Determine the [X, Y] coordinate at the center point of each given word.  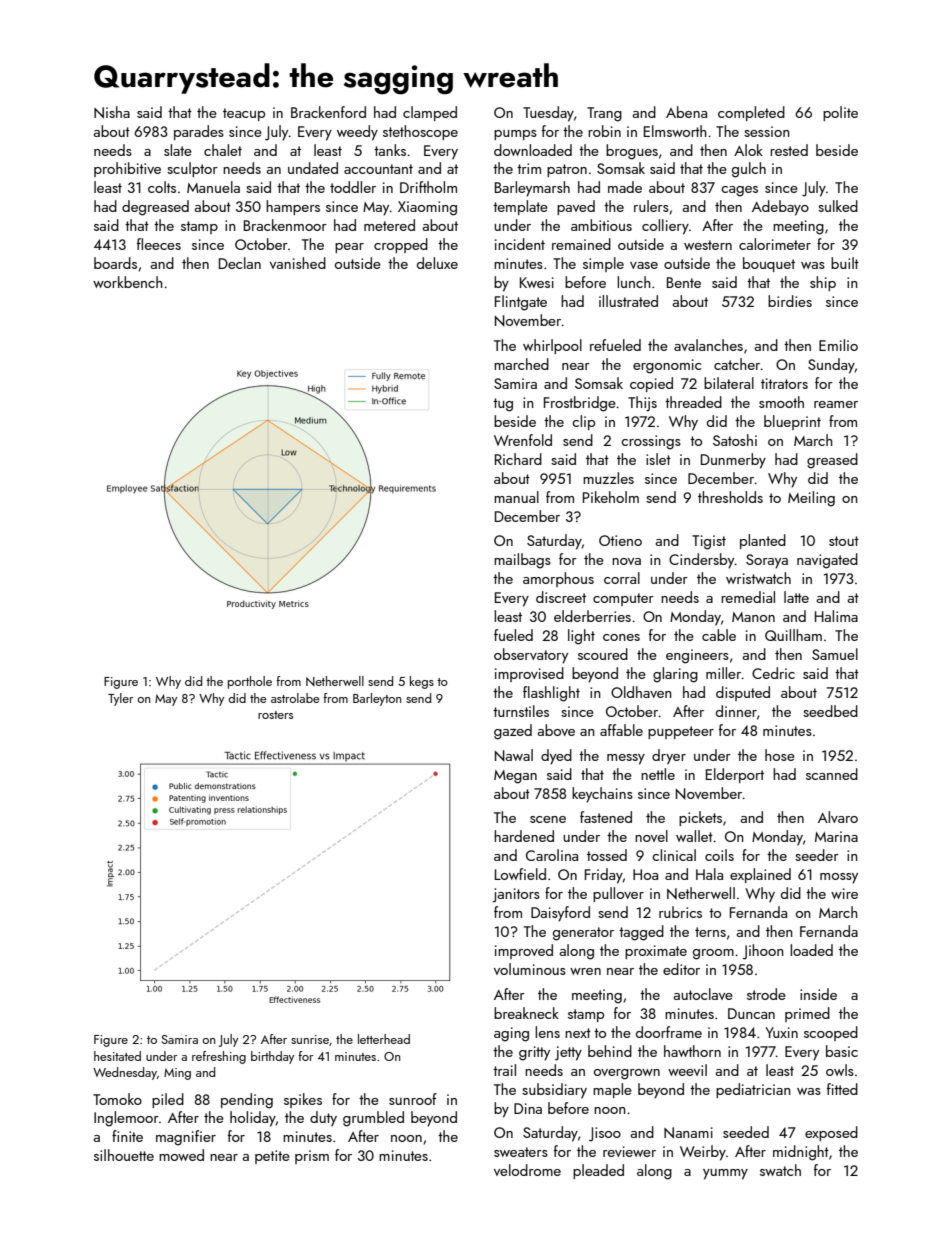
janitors [516, 895]
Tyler [120, 699]
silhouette [124, 1155]
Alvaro [838, 817]
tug [503, 405]
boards [115, 263]
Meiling [811, 499]
